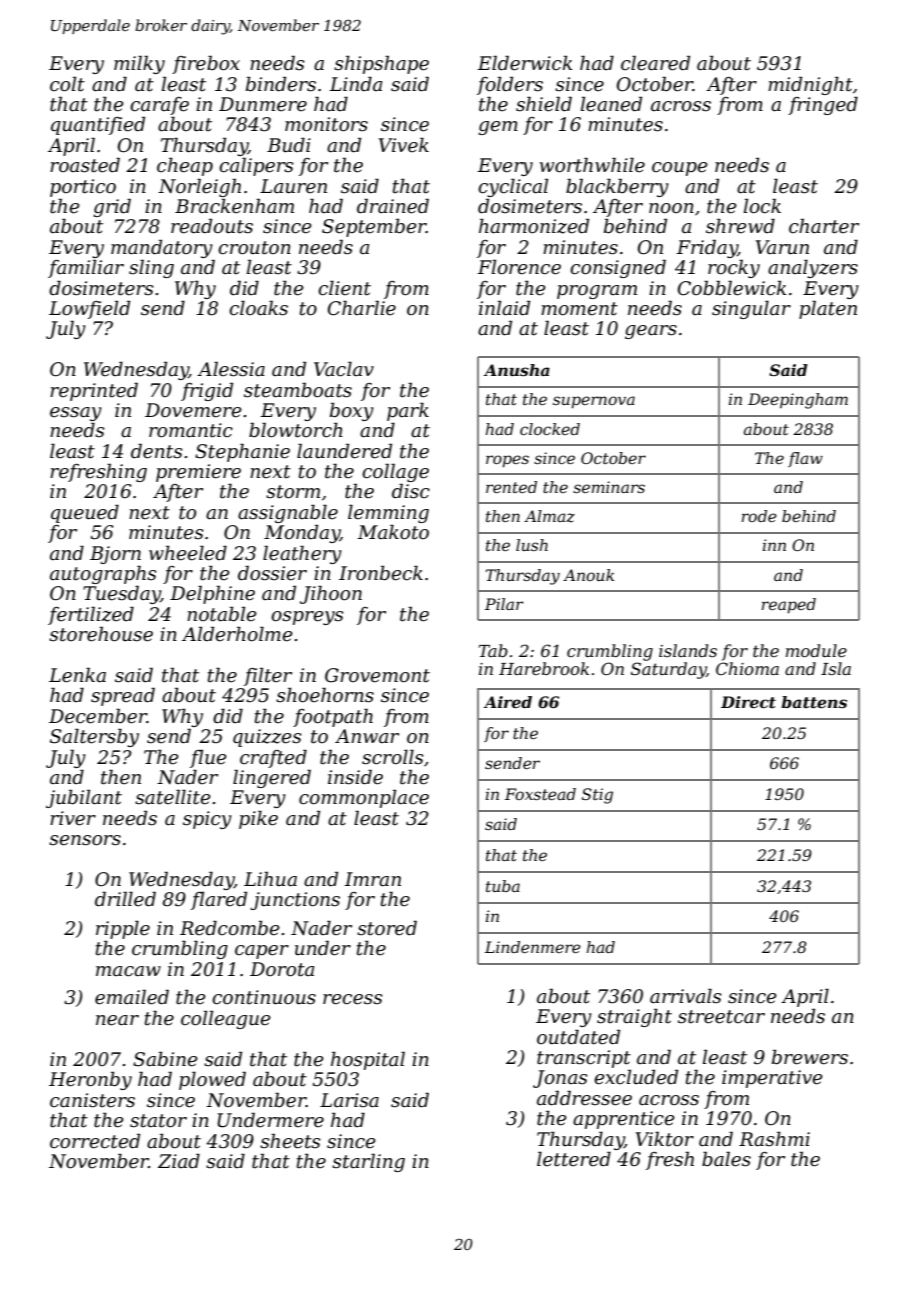 This screenshot has height=1316, width=908. I want to click on stator, so click(158, 1121).
